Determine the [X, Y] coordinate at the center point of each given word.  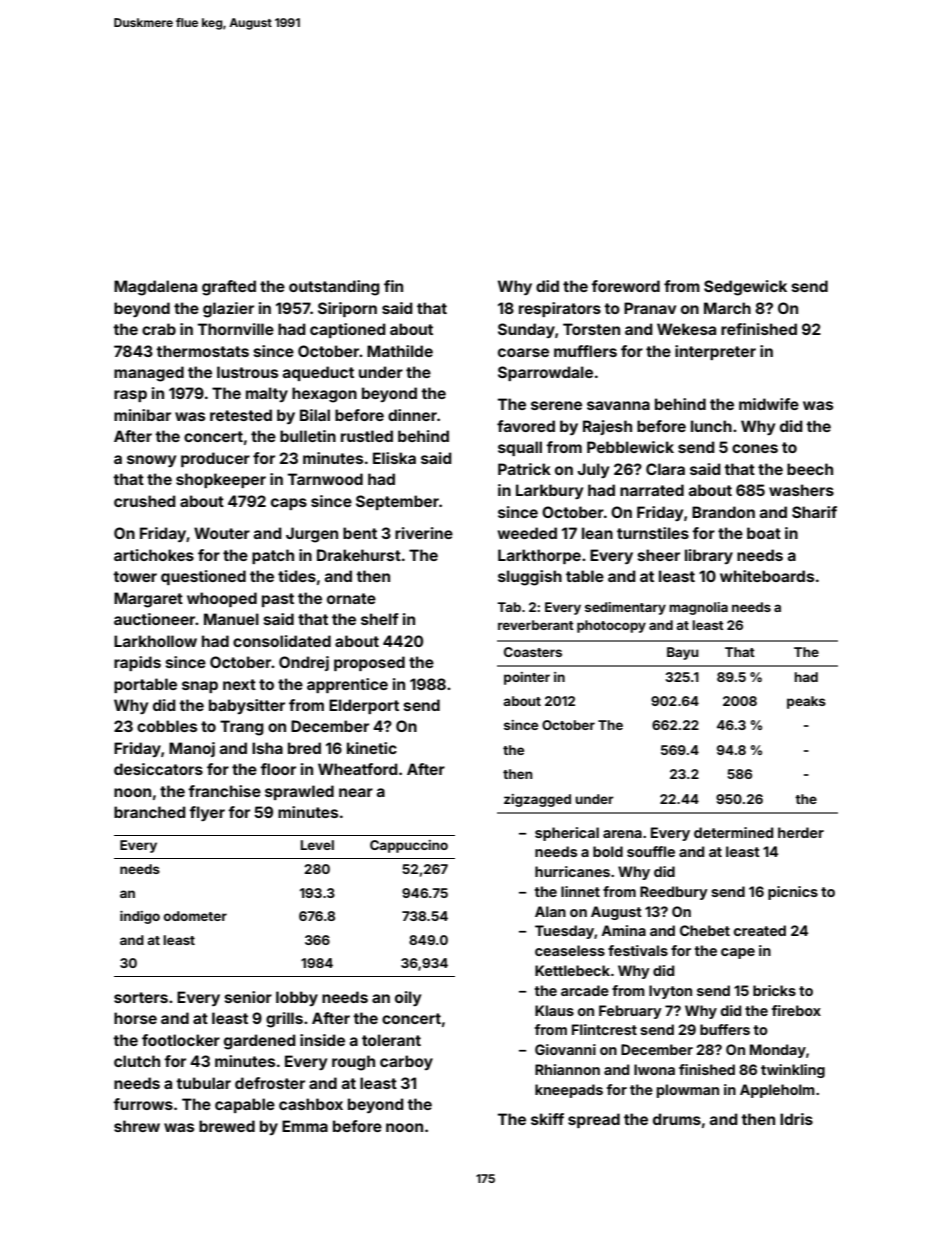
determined [733, 832]
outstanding [334, 288]
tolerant [391, 1040]
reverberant [536, 625]
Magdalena [155, 288]
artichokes [154, 555]
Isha [267, 748]
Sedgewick [745, 288]
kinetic [372, 748]
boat [764, 533]
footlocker [181, 1040]
